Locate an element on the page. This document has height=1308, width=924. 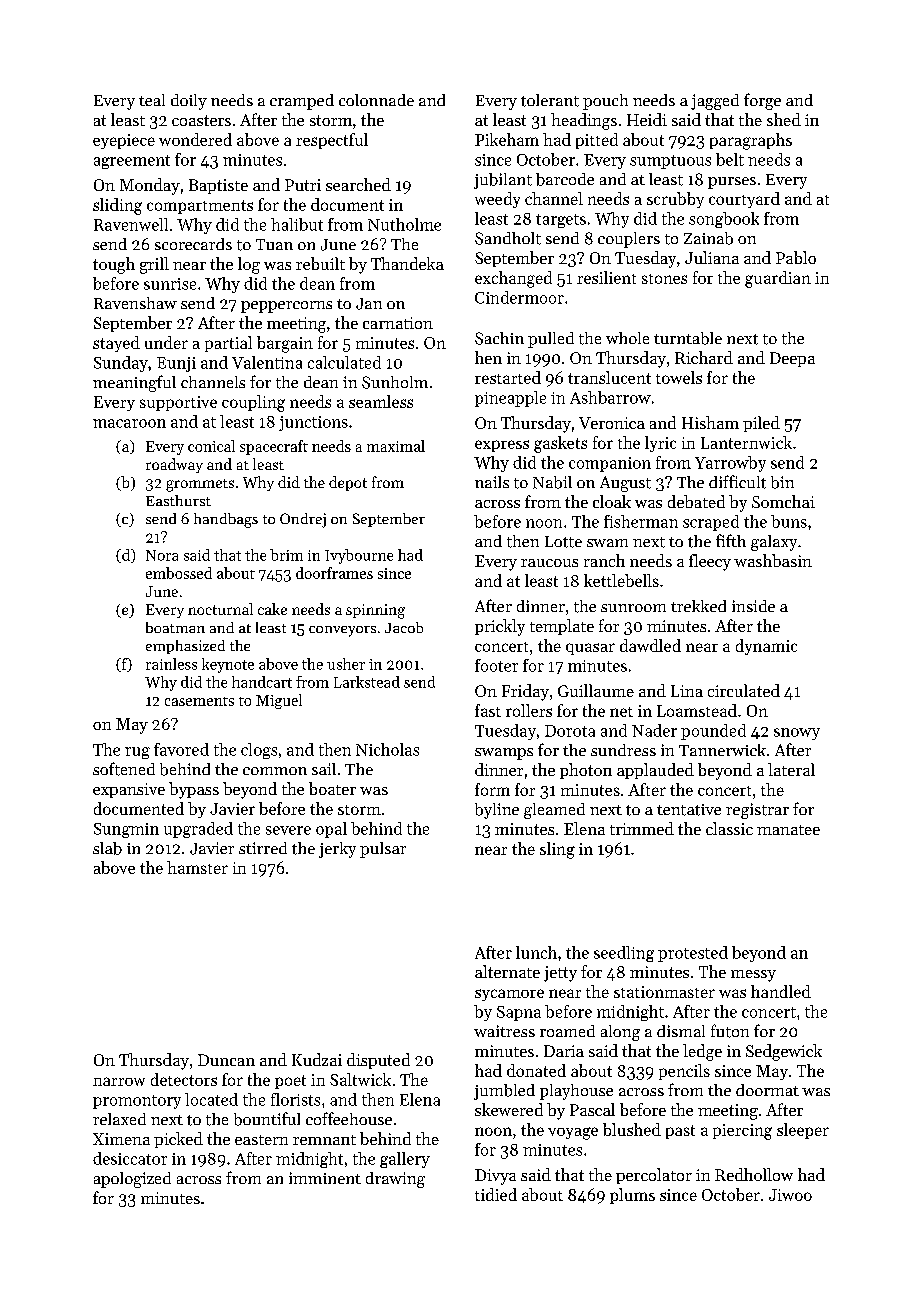
tidied is located at coordinates (496, 1194).
